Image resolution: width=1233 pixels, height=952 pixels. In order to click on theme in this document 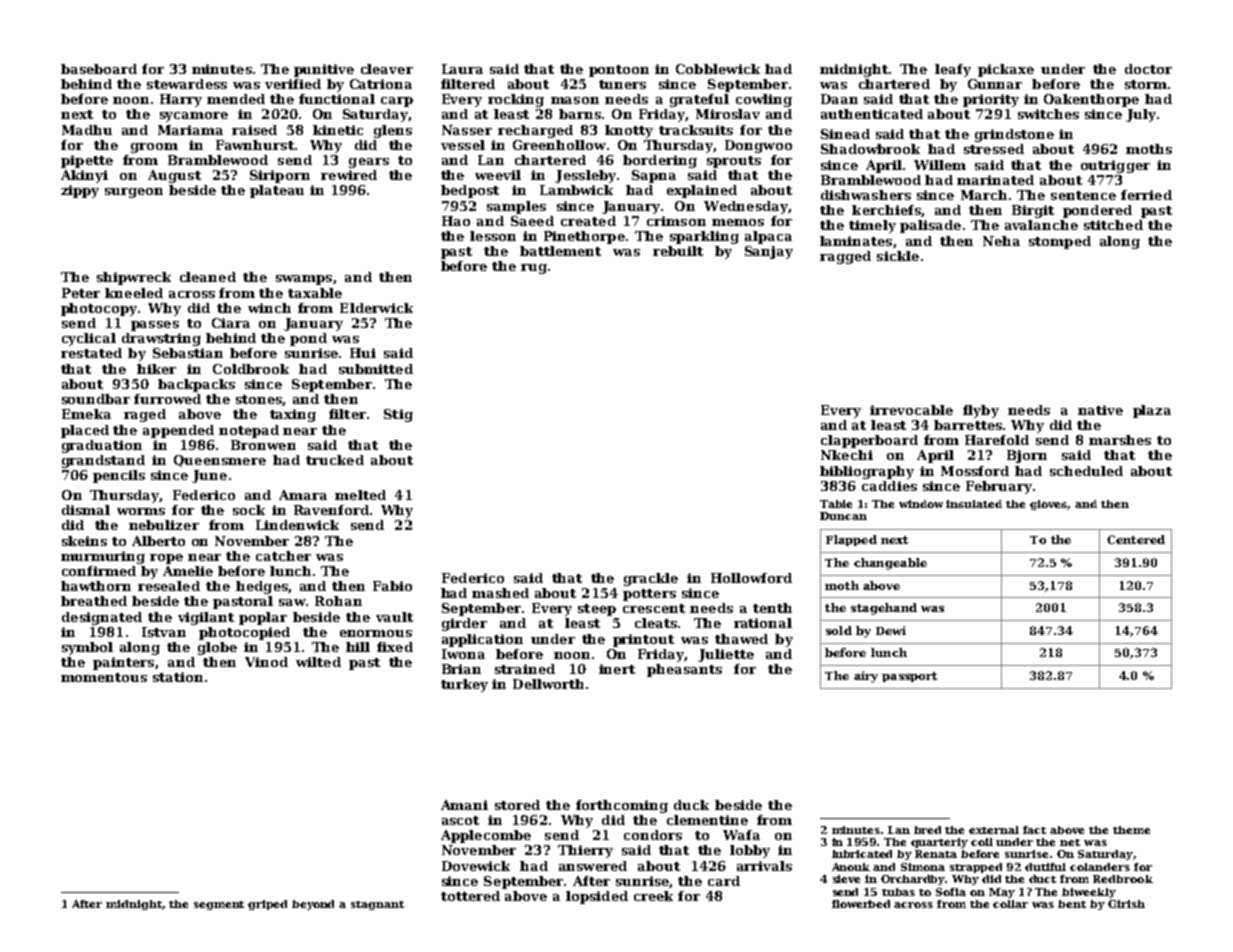, I will do `click(1131, 830)`.
